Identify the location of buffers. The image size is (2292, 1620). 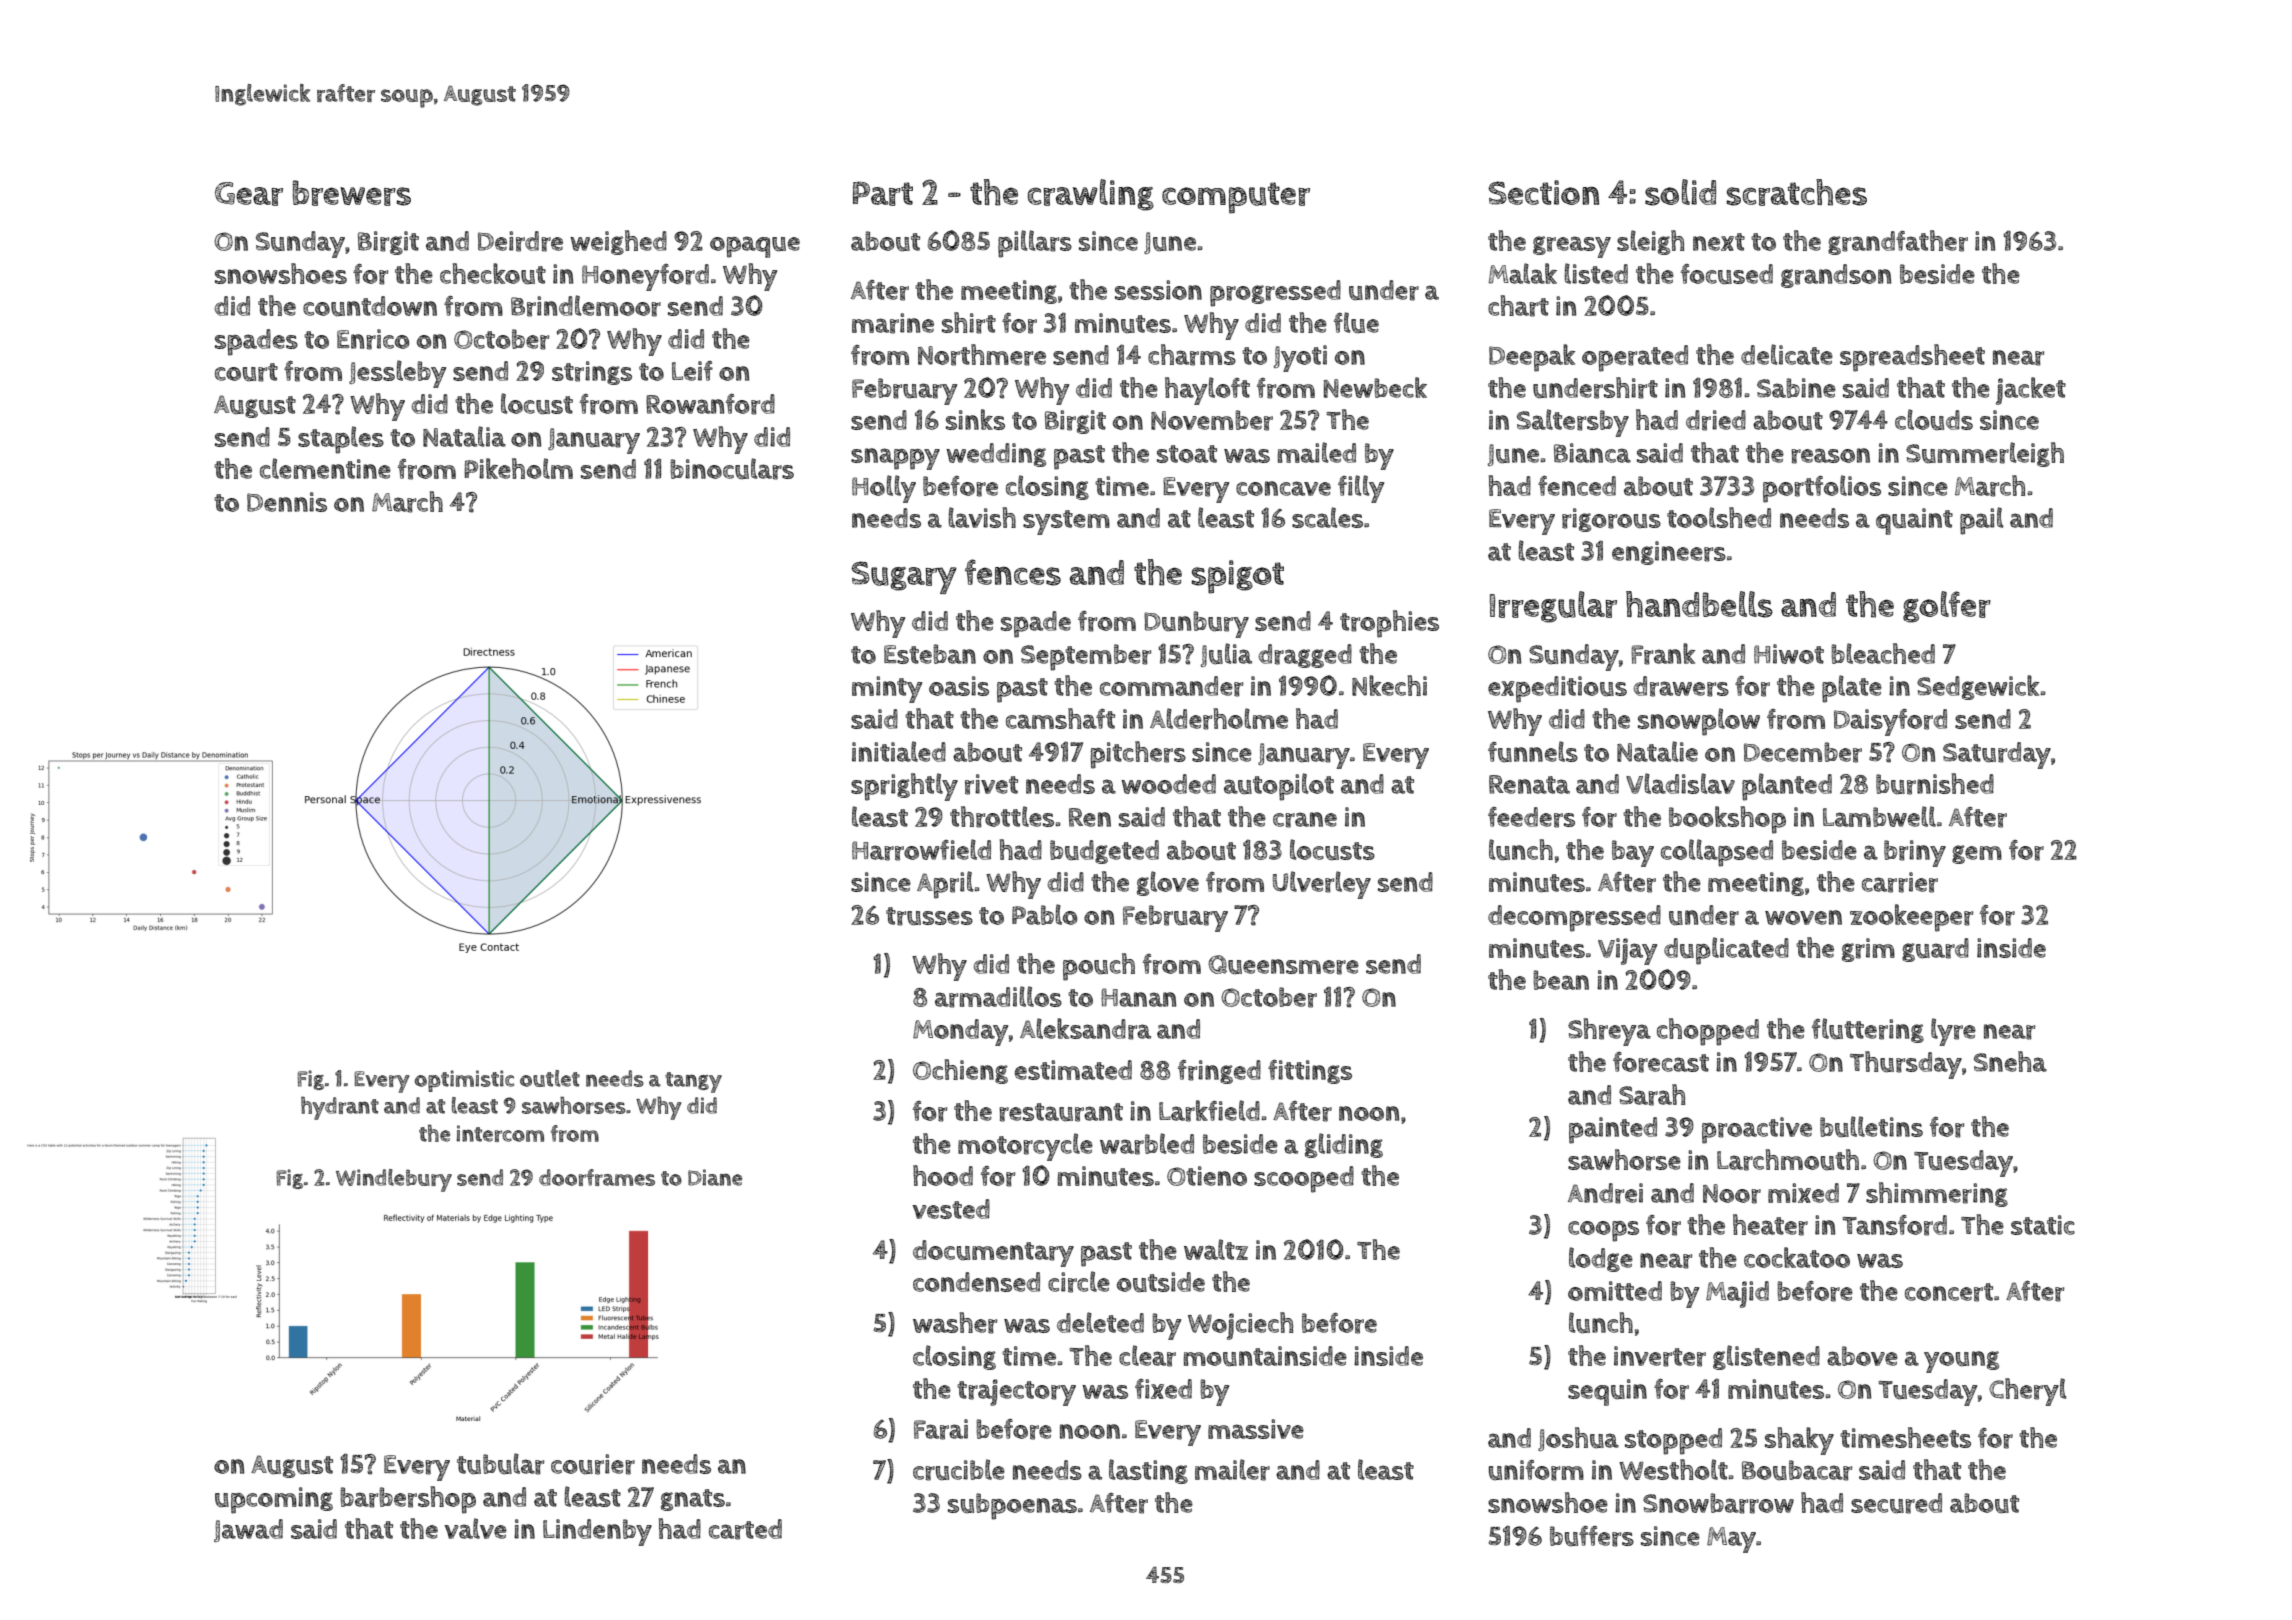
(1592, 1536).
